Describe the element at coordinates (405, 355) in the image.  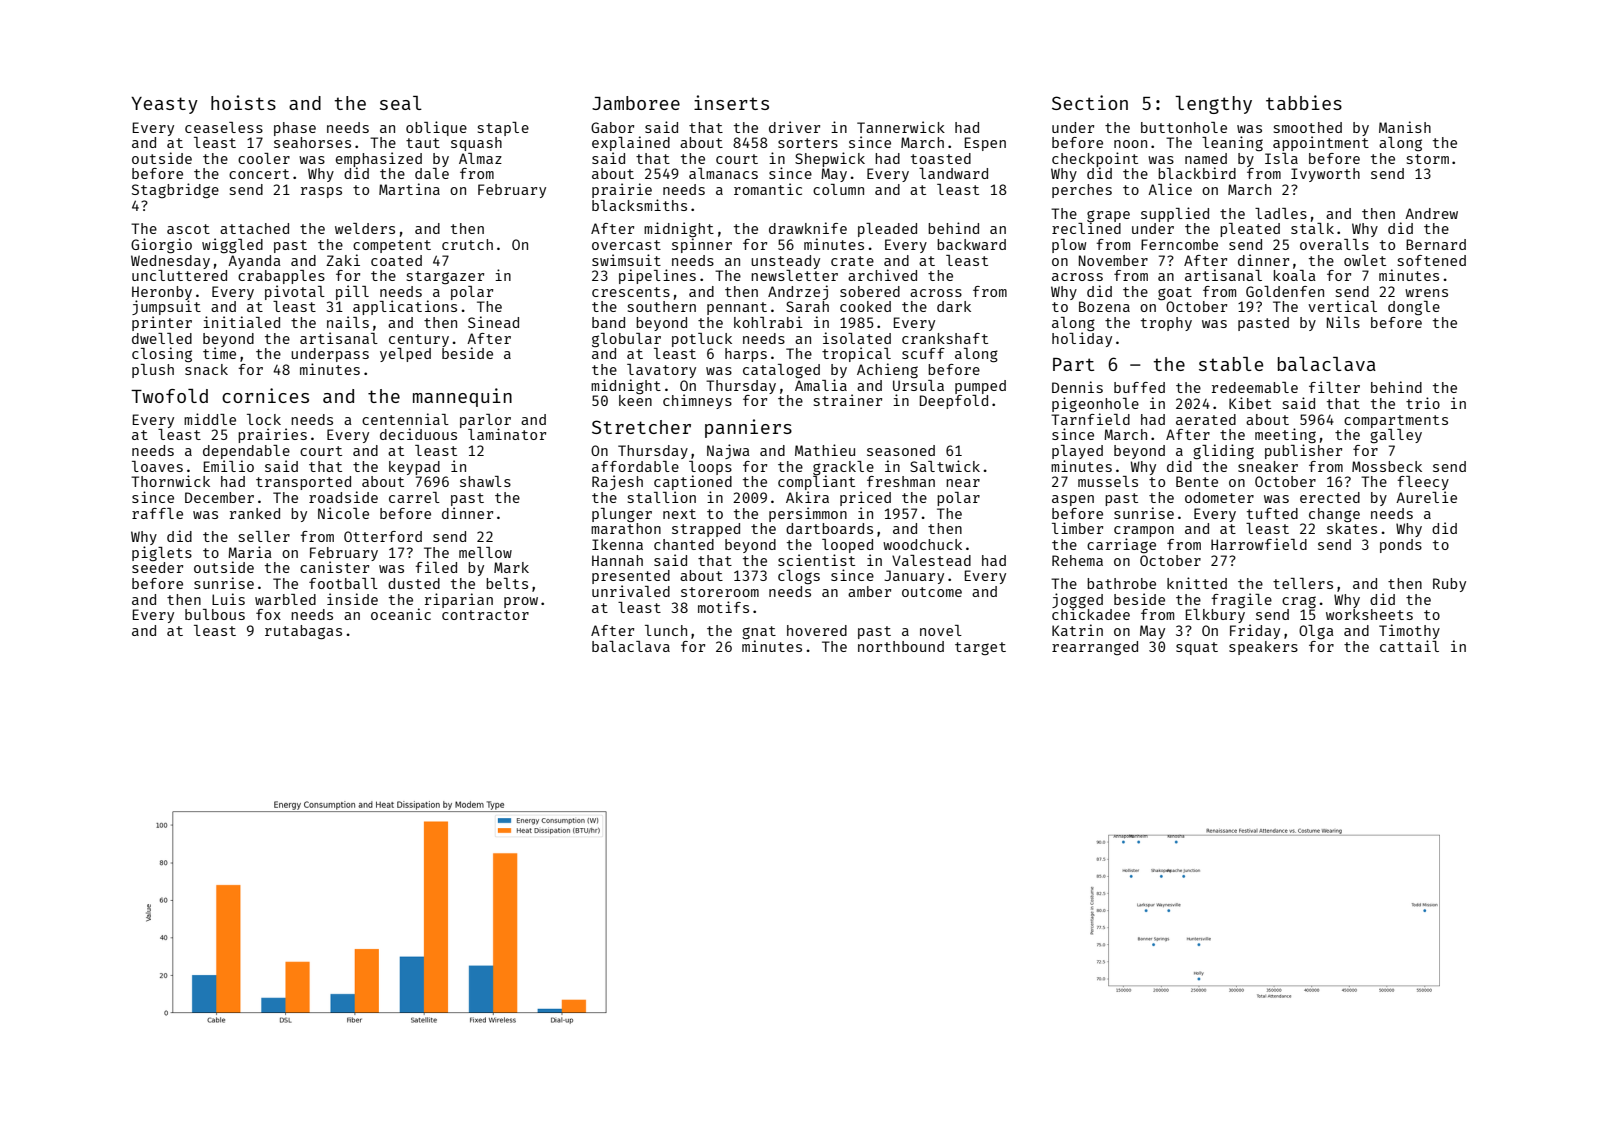
I see `yelped` at that location.
